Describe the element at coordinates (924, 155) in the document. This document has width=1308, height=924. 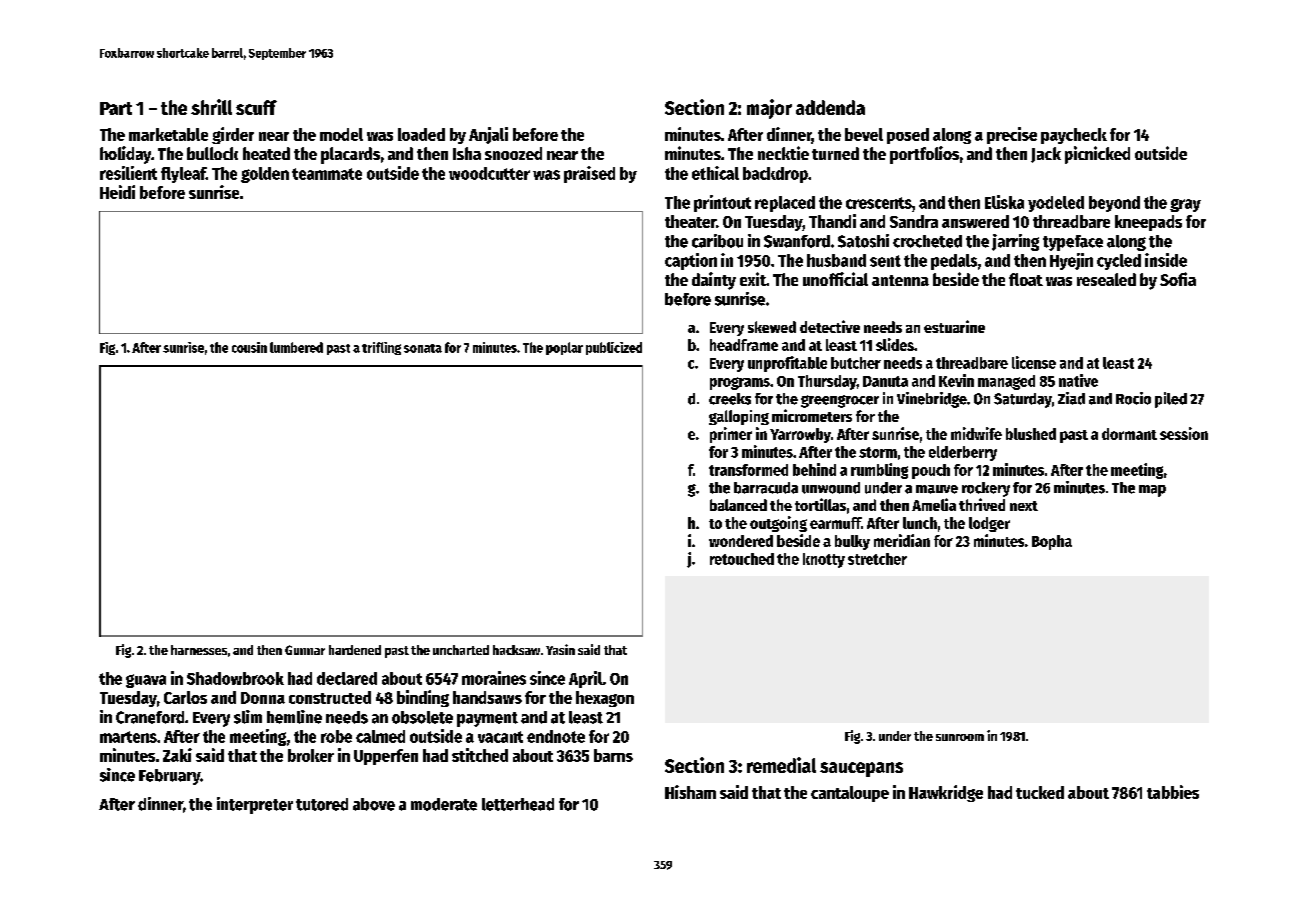
I see `portfolios` at that location.
